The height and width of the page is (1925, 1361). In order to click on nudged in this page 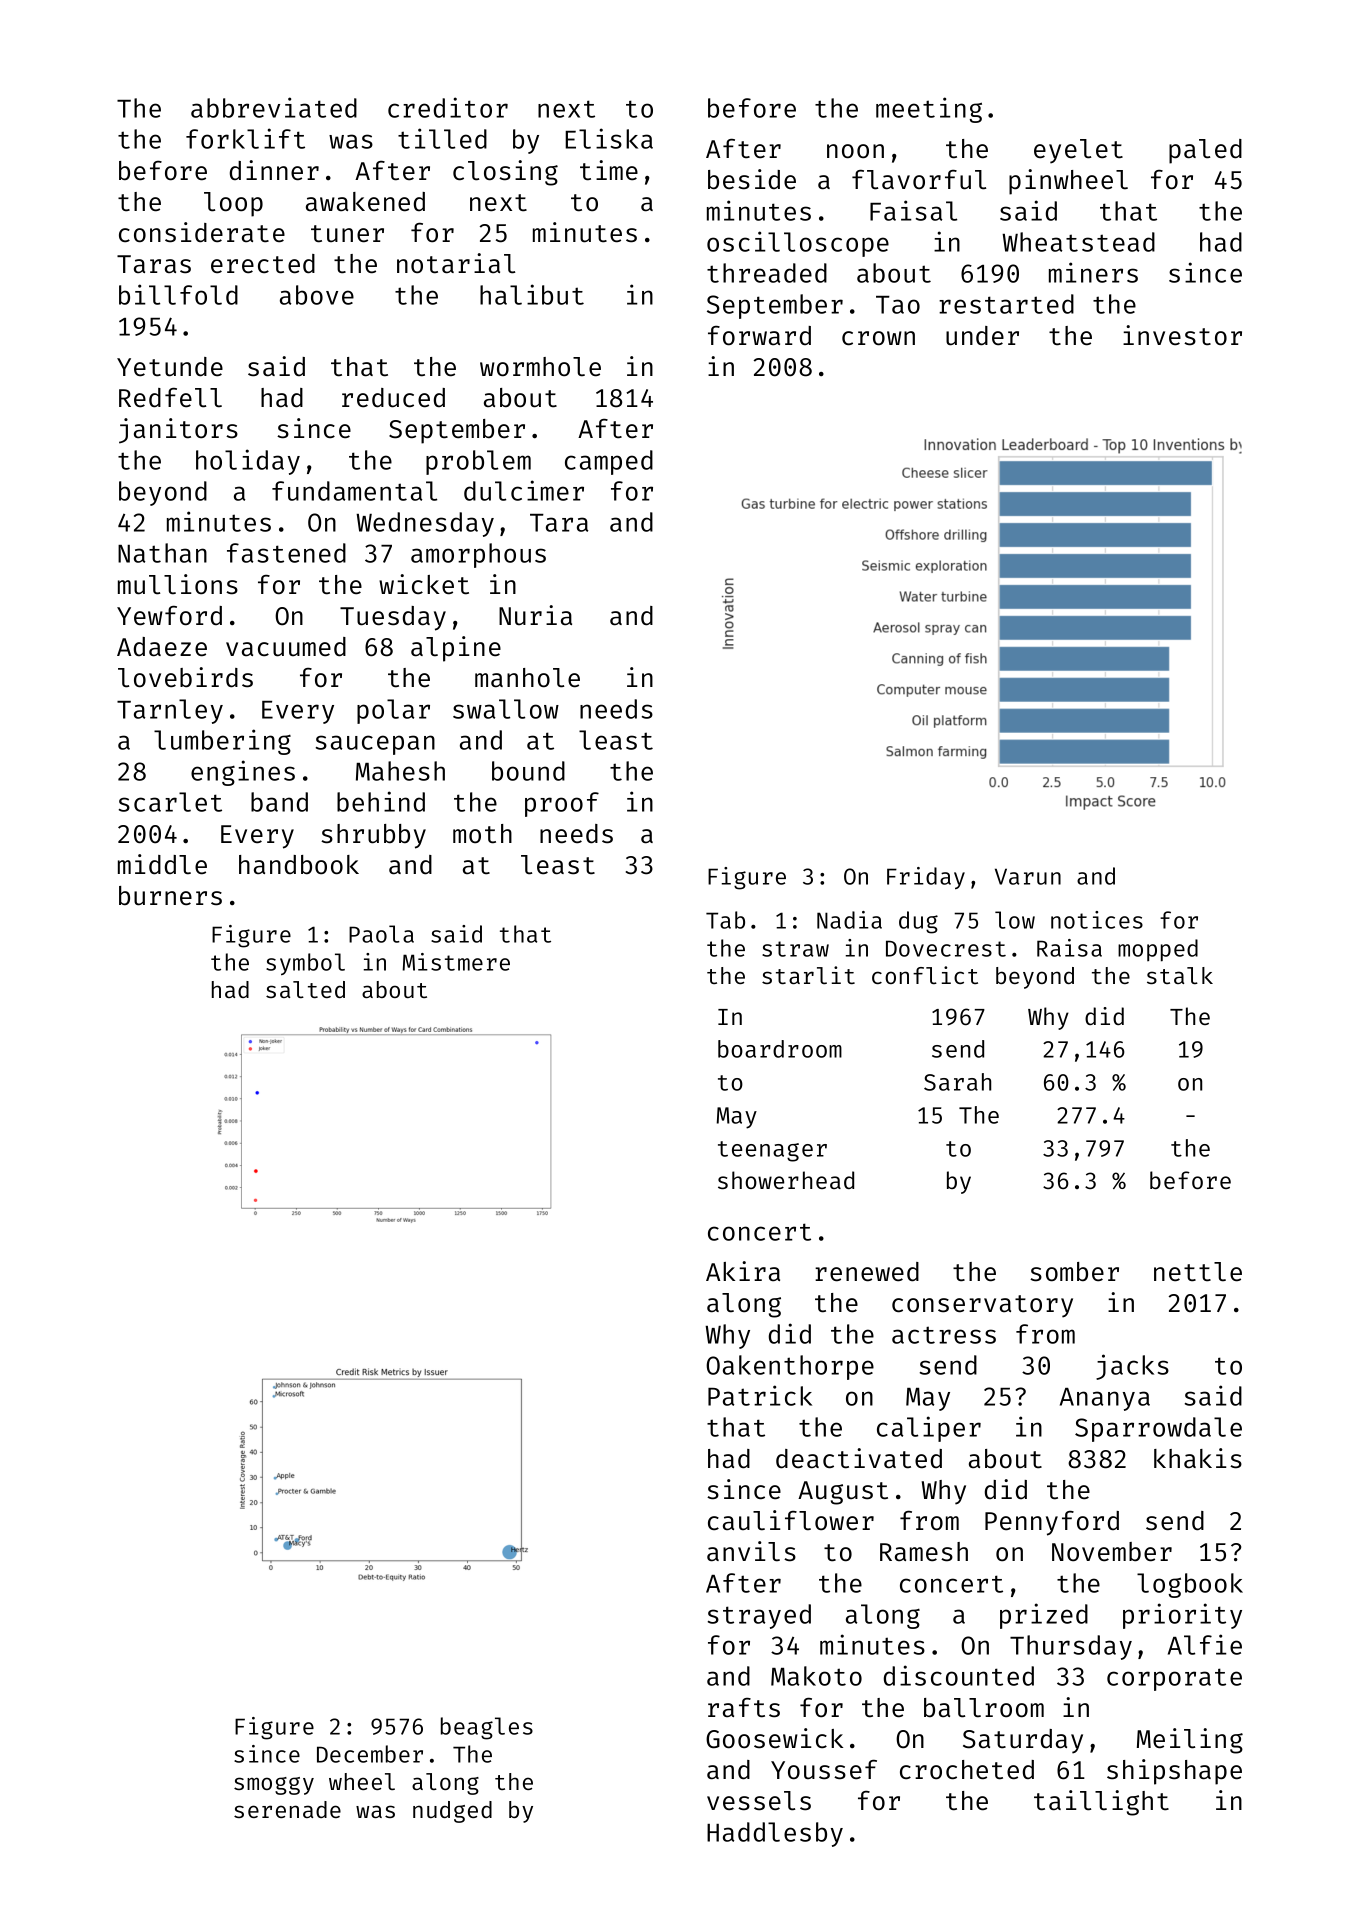, I will do `click(452, 1812)`.
